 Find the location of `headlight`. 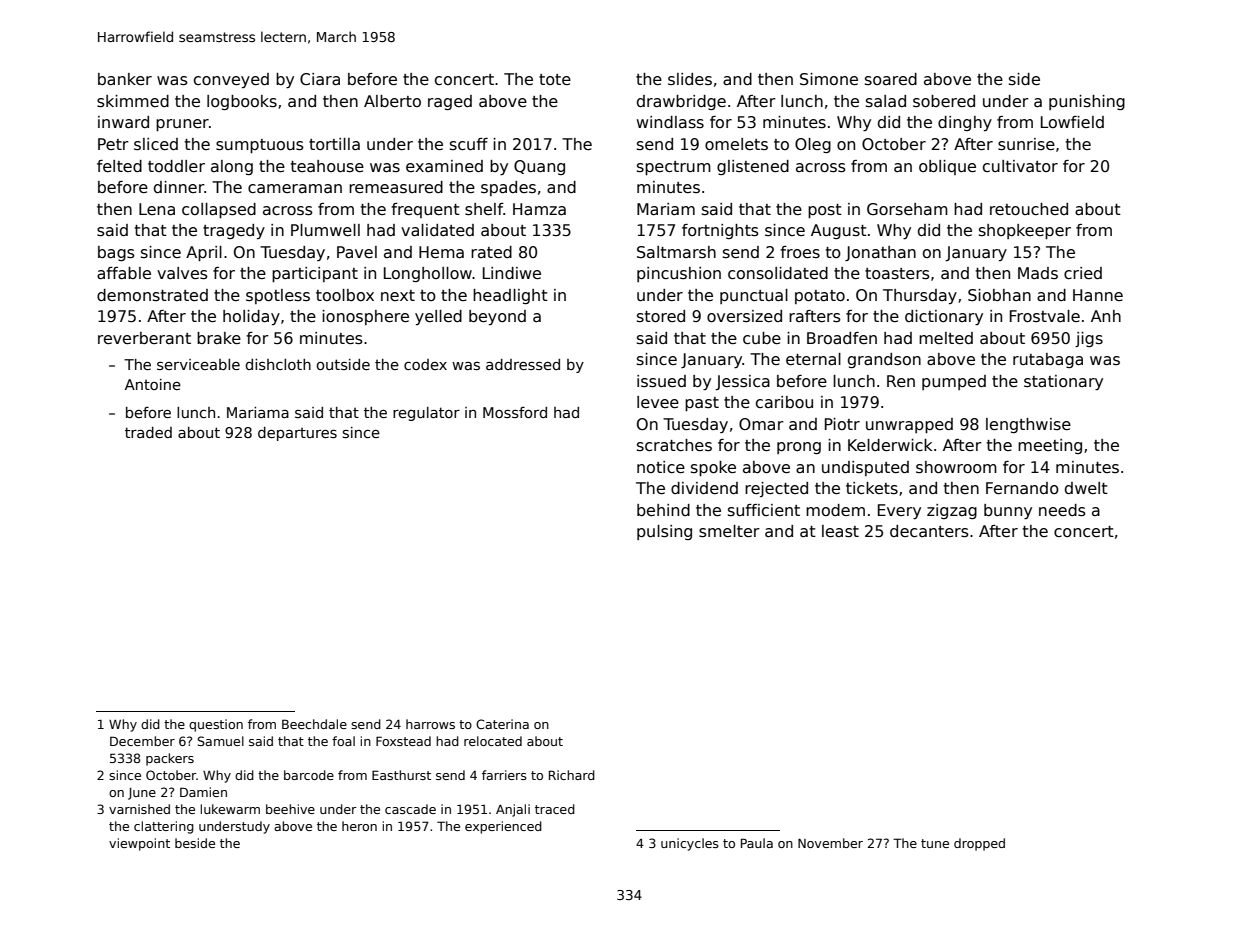

headlight is located at coordinates (510, 296).
